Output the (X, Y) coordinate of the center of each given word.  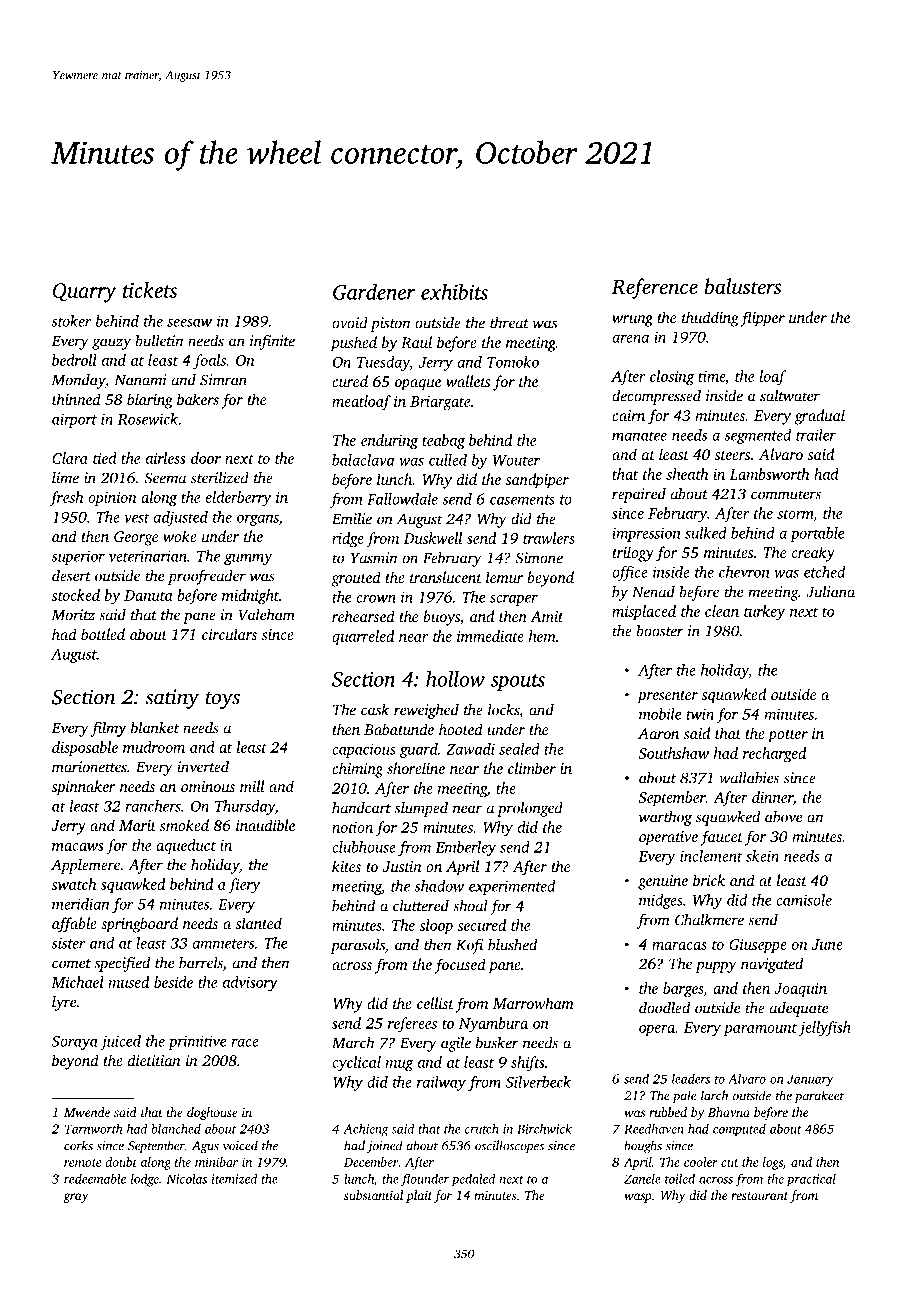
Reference (654, 288)
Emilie (352, 518)
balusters (743, 286)
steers (732, 455)
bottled (103, 634)
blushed (512, 944)
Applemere (85, 866)
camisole (804, 900)
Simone (539, 558)
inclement (711, 856)
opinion (112, 499)
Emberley (466, 848)
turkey (764, 613)
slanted (259, 923)
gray (75, 1198)
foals (209, 362)
